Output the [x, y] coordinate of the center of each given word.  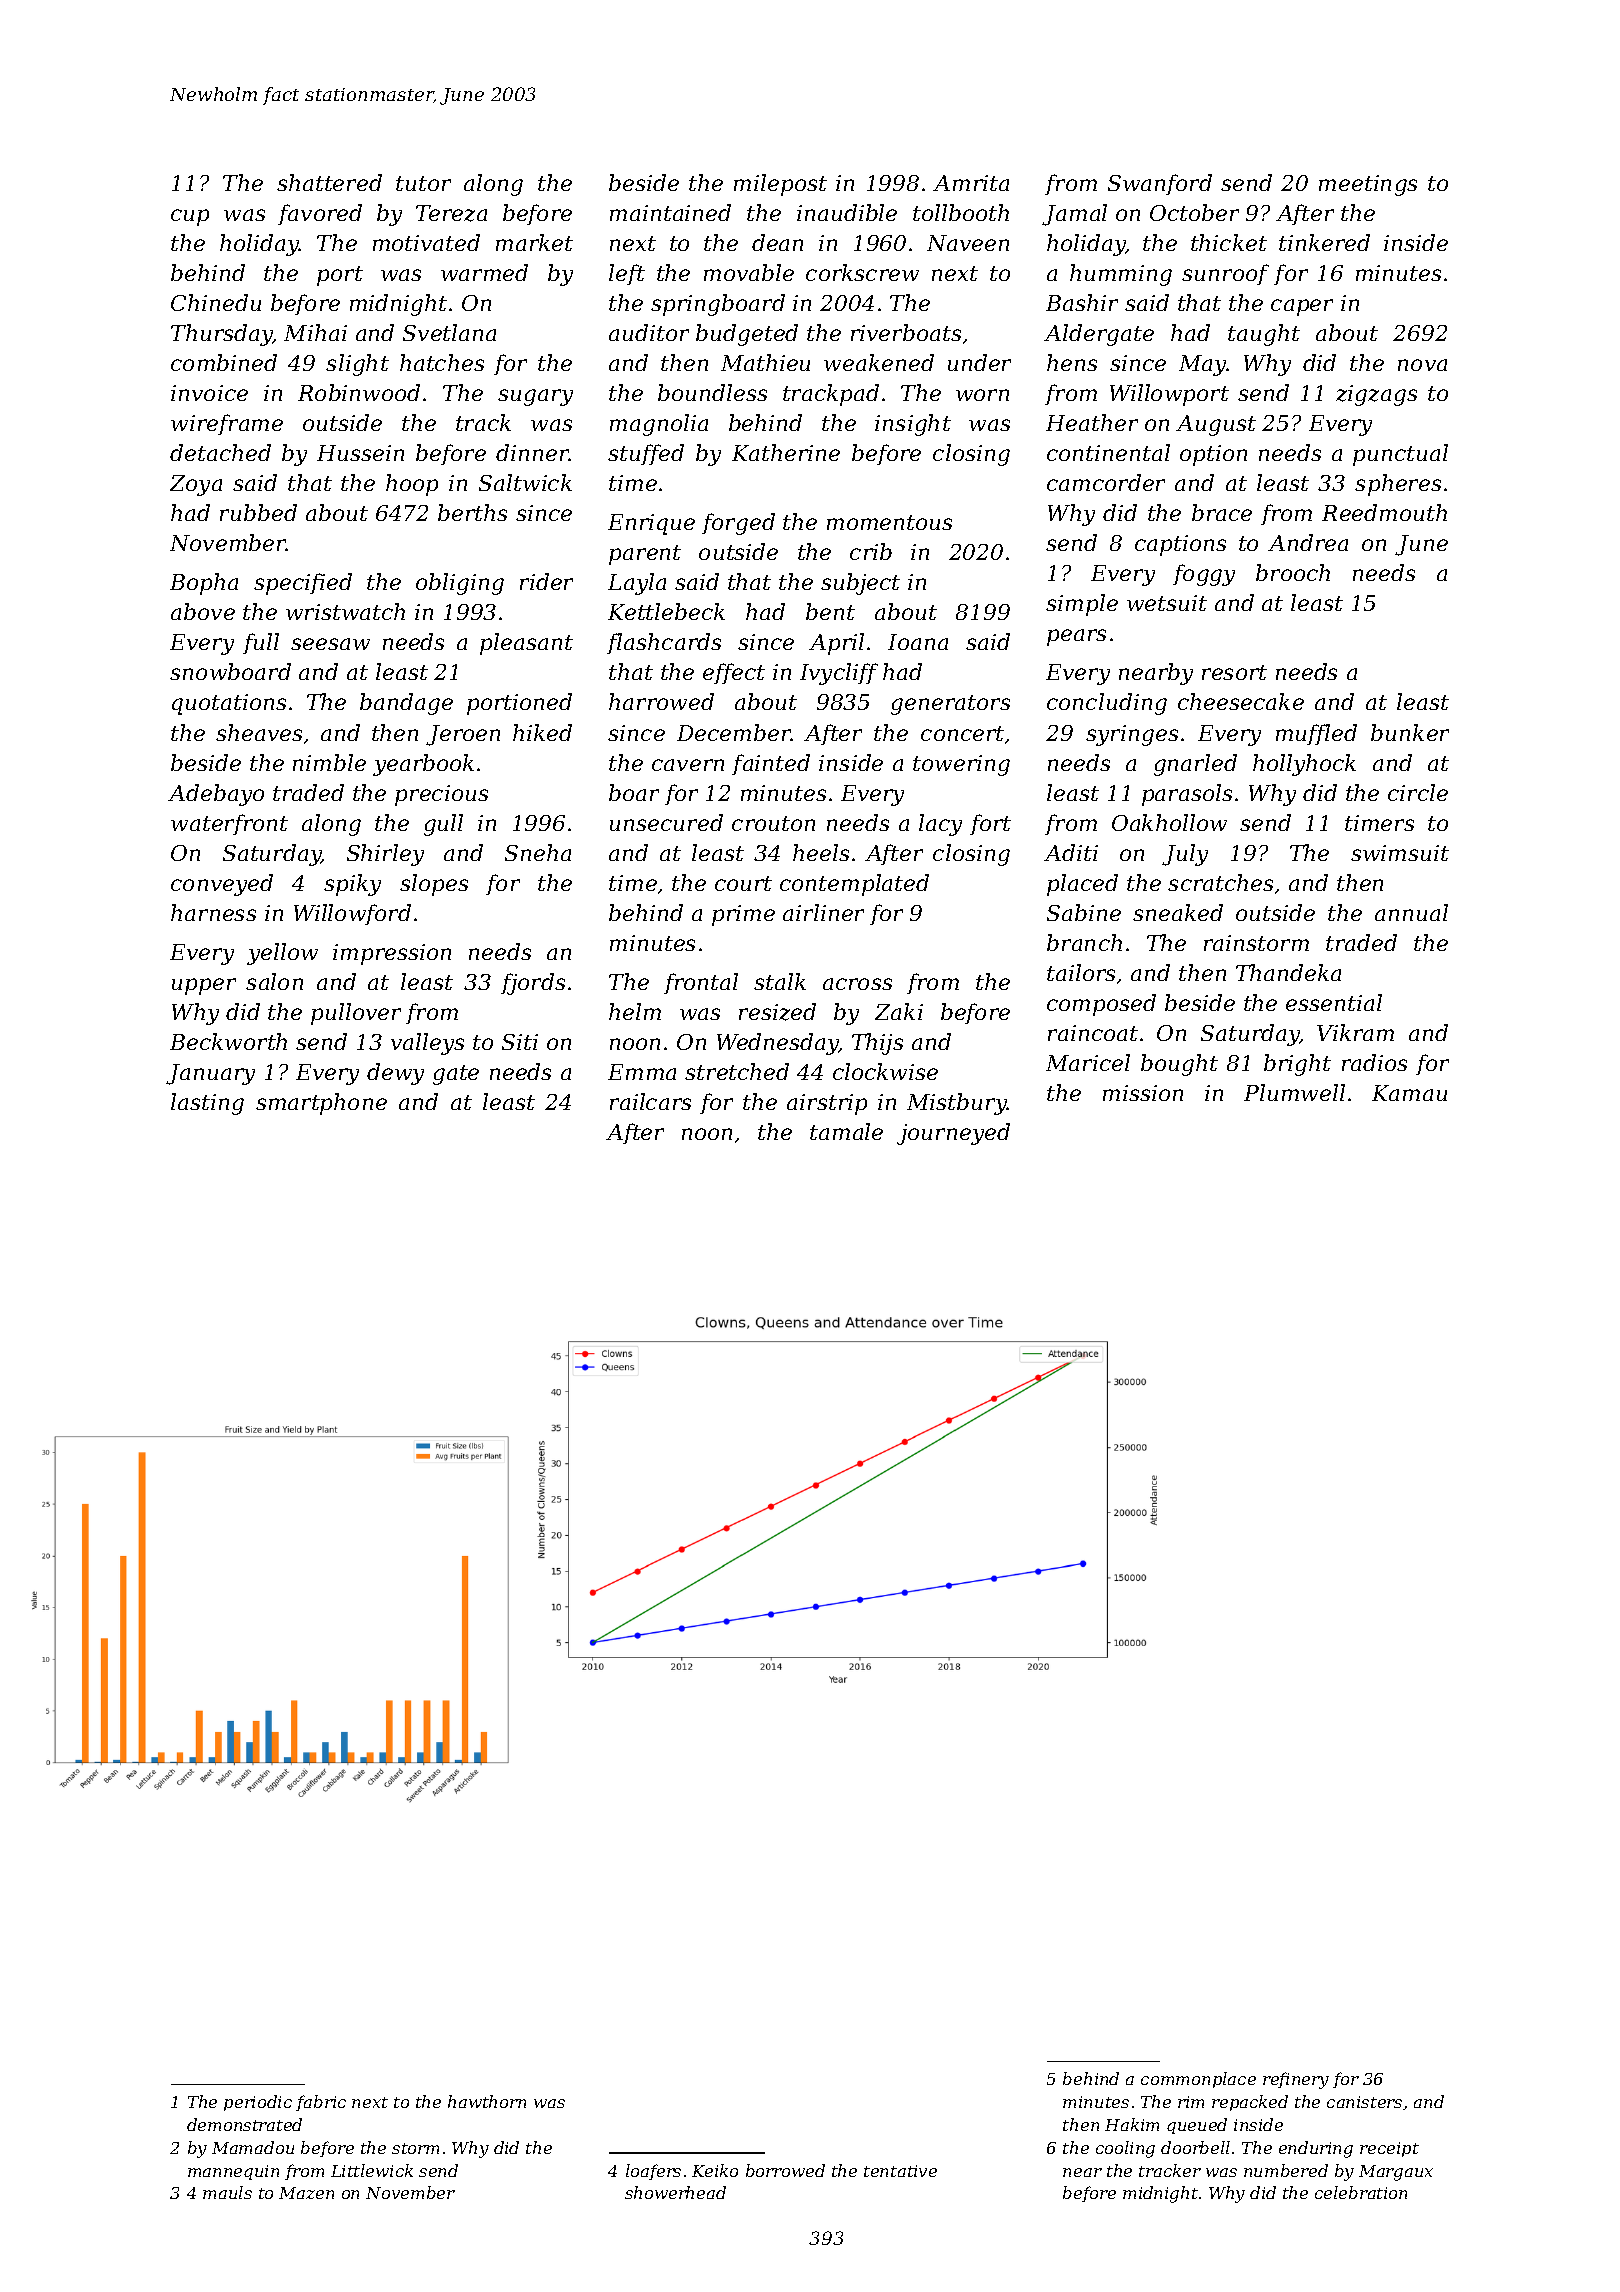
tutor [423, 183]
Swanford [1160, 184]
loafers [653, 2172]
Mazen [306, 2193]
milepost [780, 185]
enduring [1316, 2149]
